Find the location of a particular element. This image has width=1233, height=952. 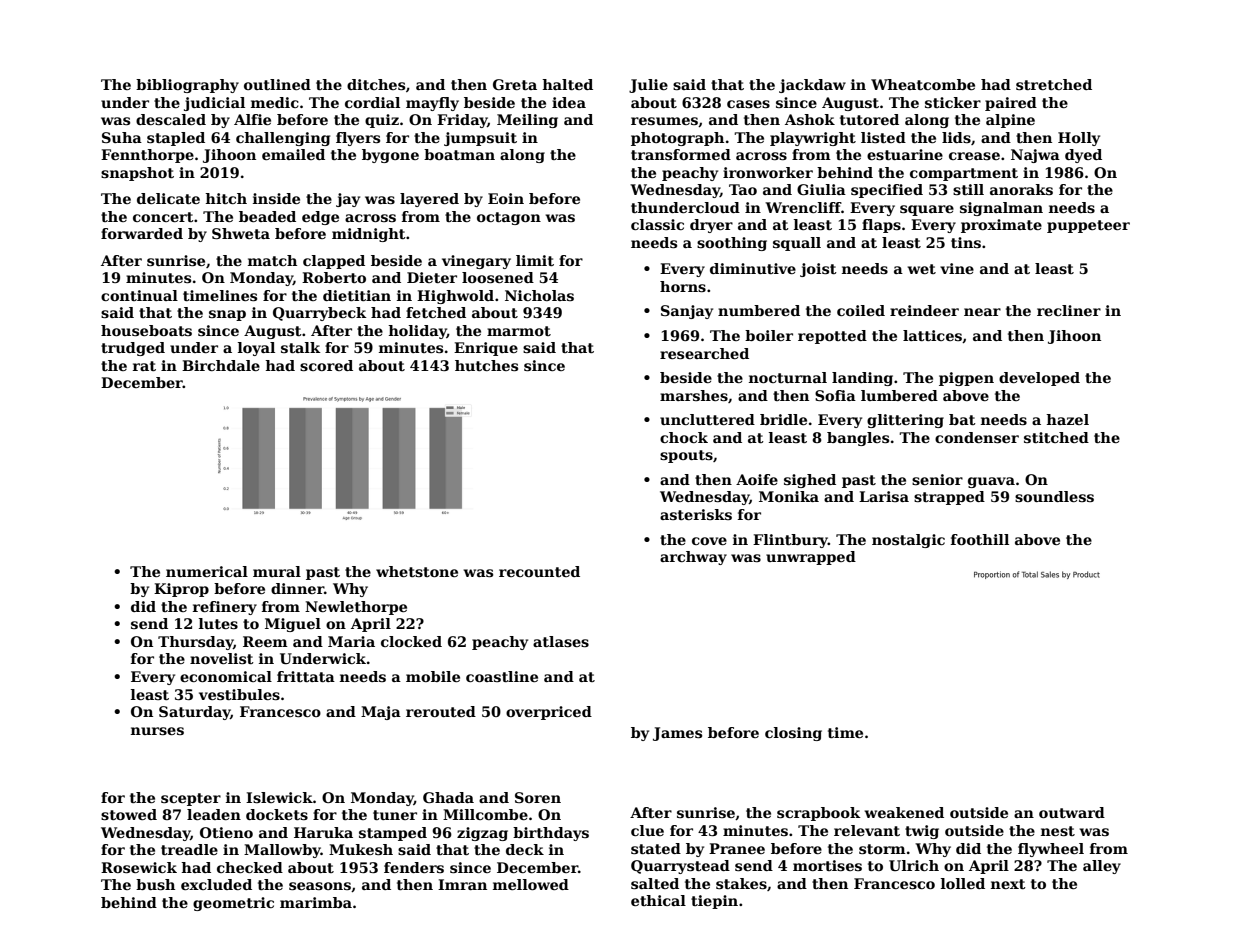

halted is located at coordinates (567, 84).
